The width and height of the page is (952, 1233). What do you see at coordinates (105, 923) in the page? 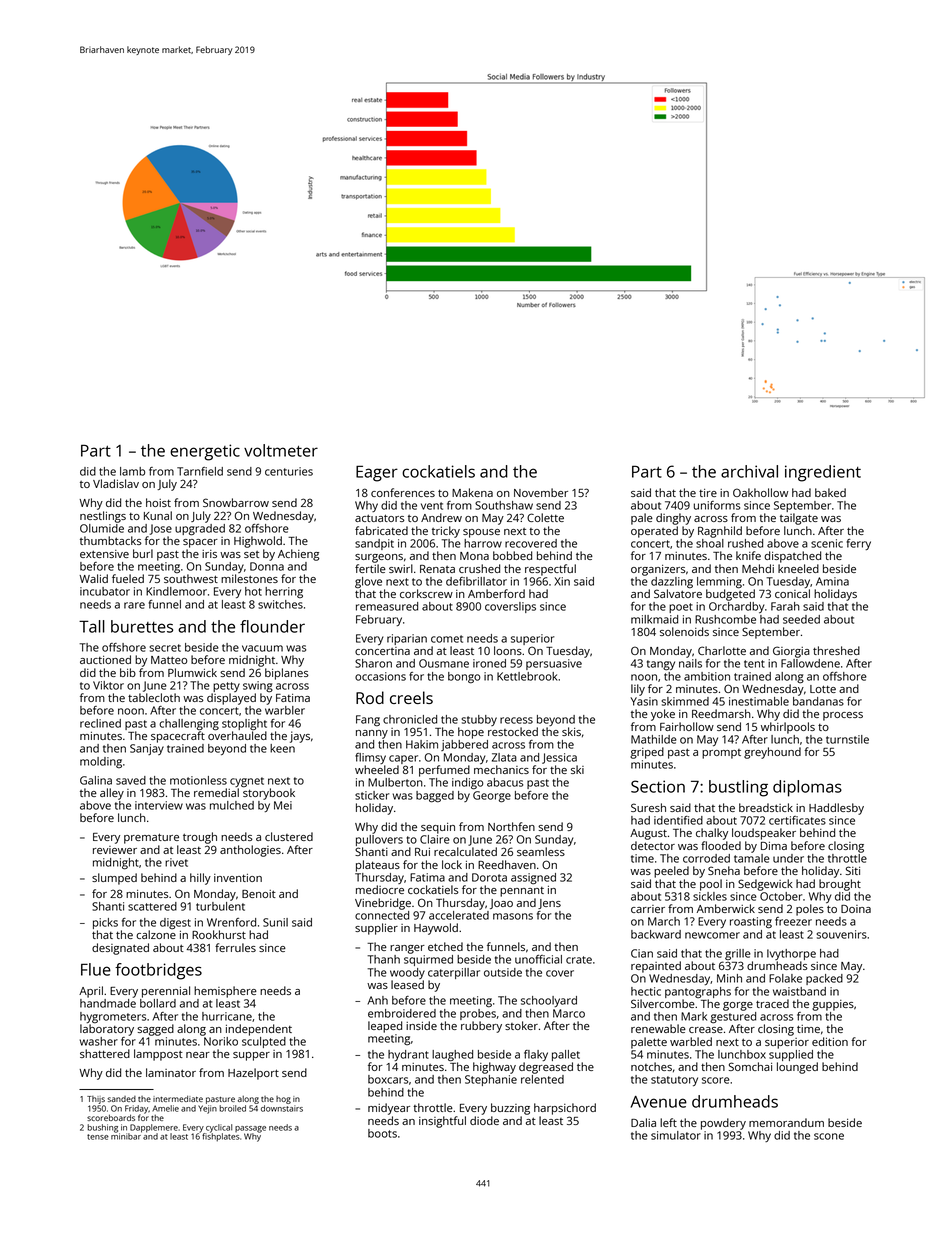
I see `picks` at bounding box center [105, 923].
